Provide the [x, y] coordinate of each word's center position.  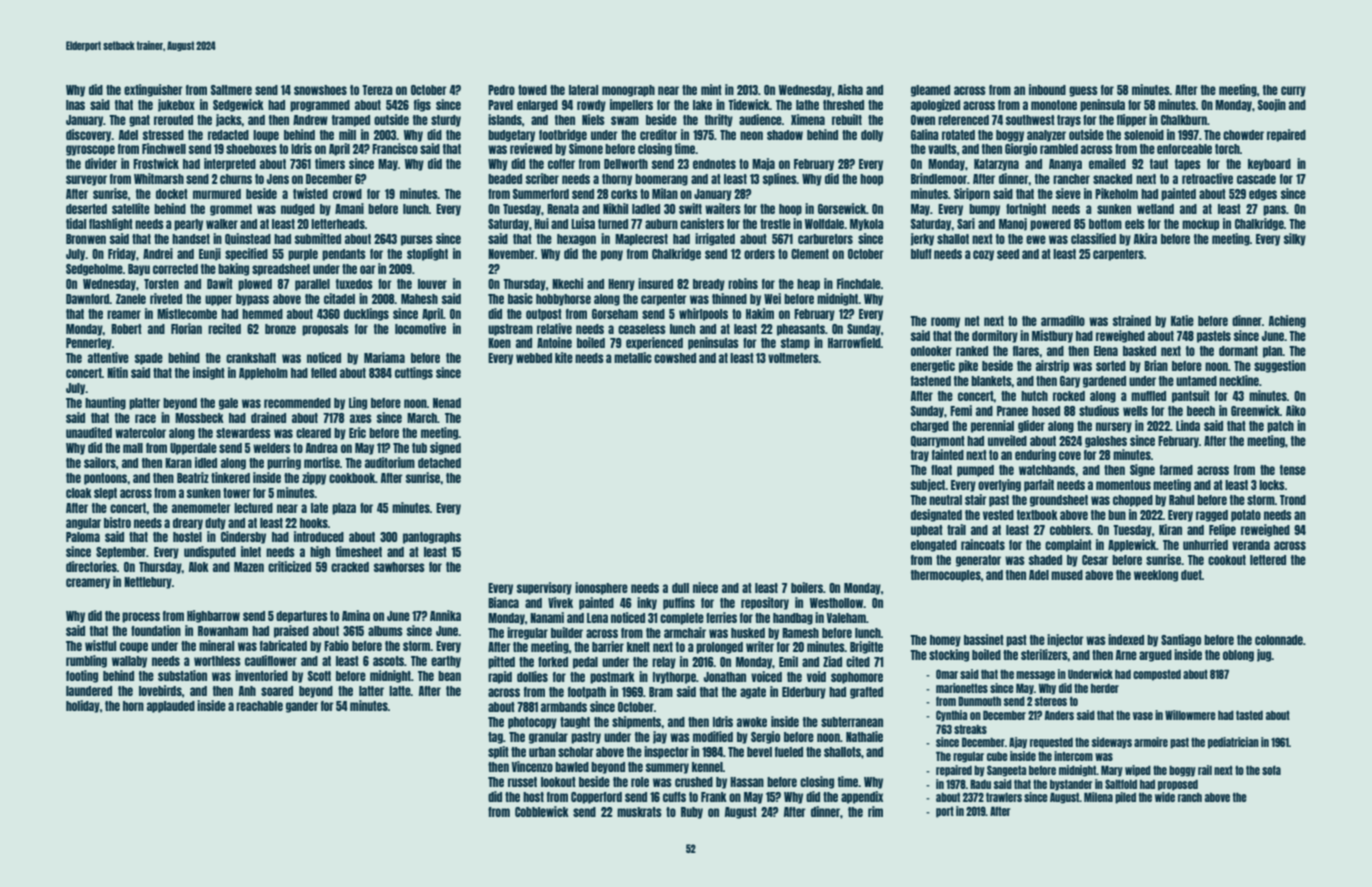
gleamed [930, 91]
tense [1293, 470]
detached [439, 463]
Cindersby [243, 537]
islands [505, 119]
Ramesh [800, 633]
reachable [259, 706]
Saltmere [231, 90]
